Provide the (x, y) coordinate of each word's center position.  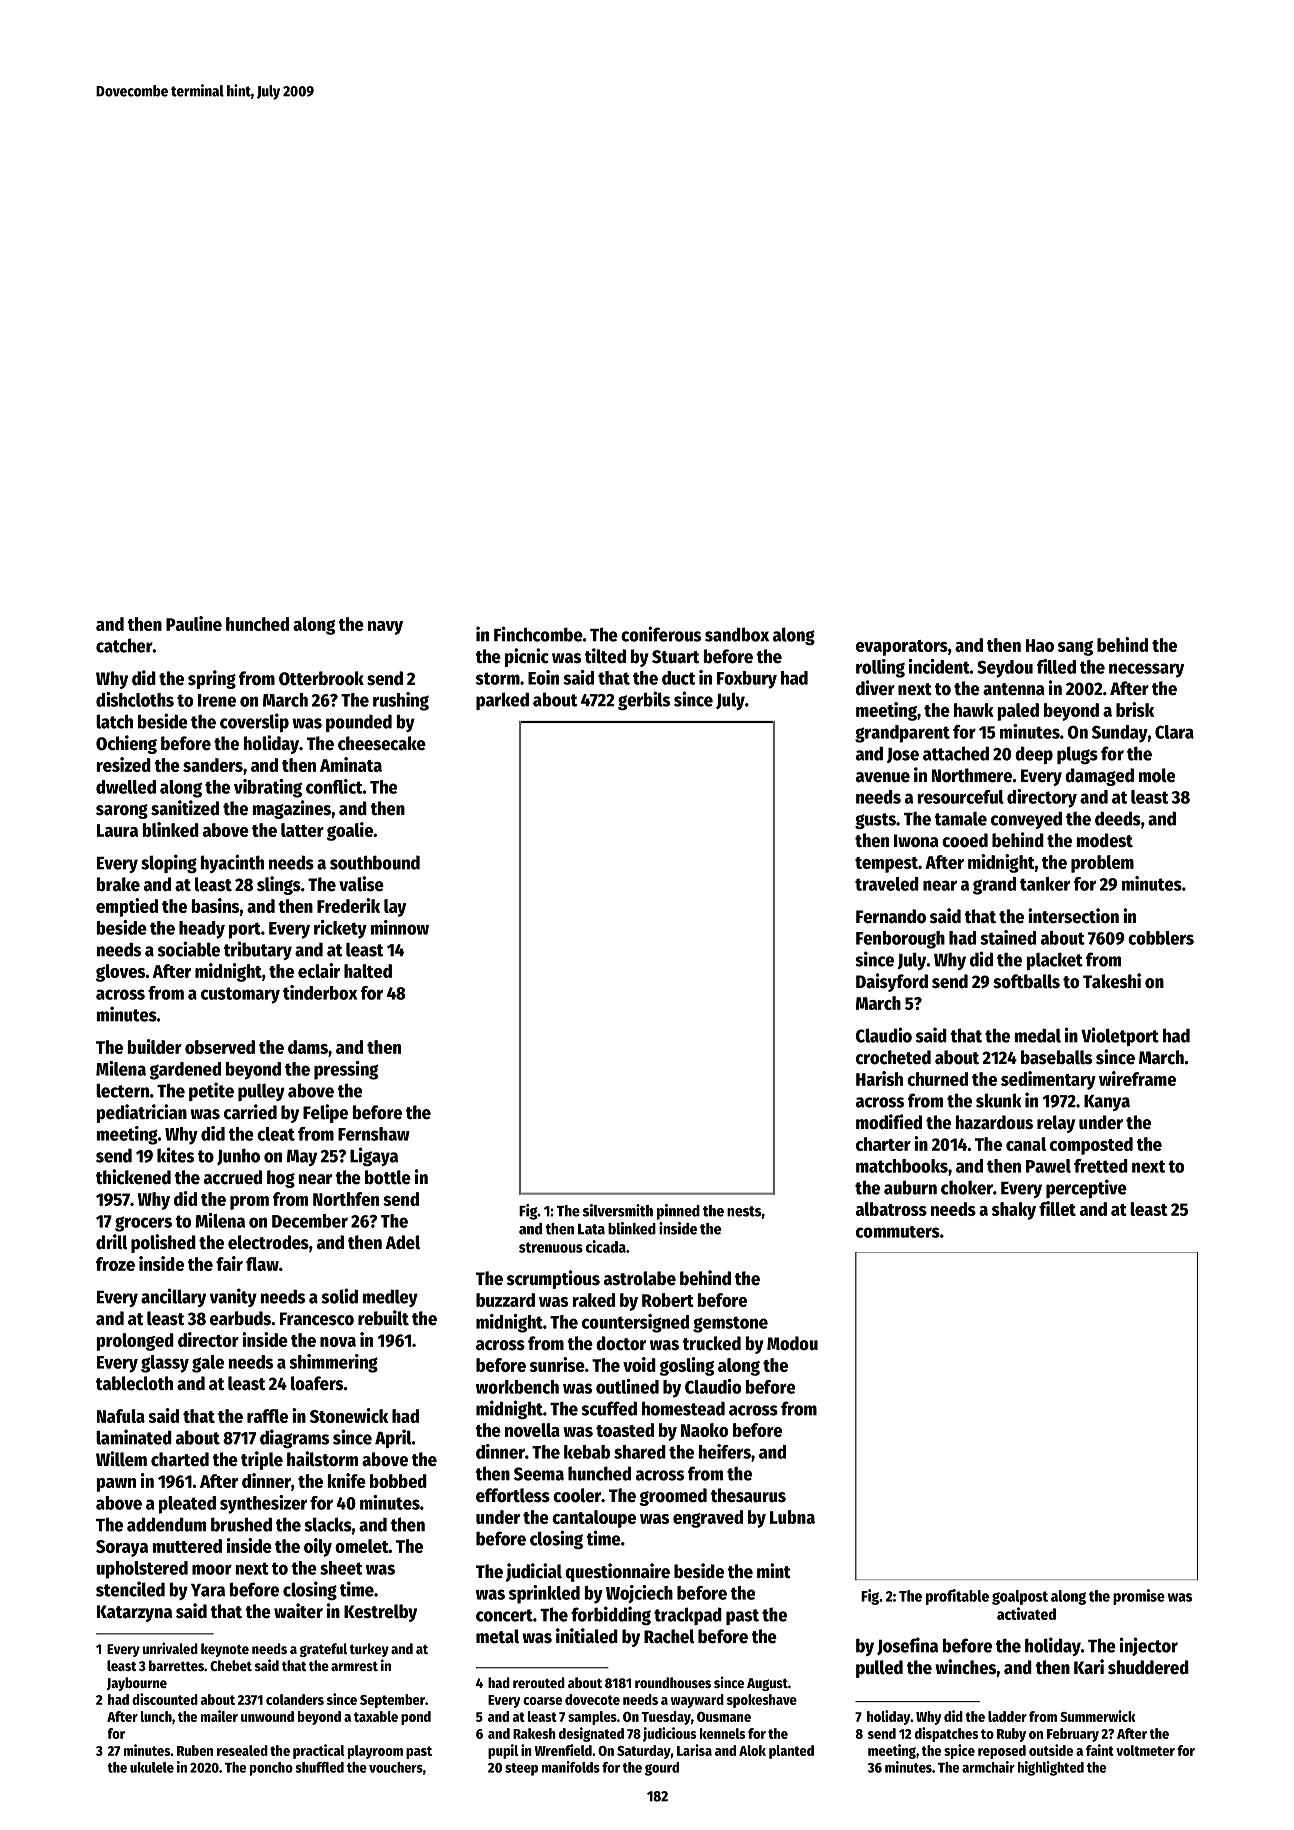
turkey (369, 1650)
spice (959, 1751)
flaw (262, 1264)
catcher (124, 645)
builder (155, 1046)
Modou (792, 1343)
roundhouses (673, 1682)
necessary (1146, 670)
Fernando (891, 916)
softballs (1026, 981)
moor (212, 1569)
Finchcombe (538, 634)
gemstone (730, 1324)
